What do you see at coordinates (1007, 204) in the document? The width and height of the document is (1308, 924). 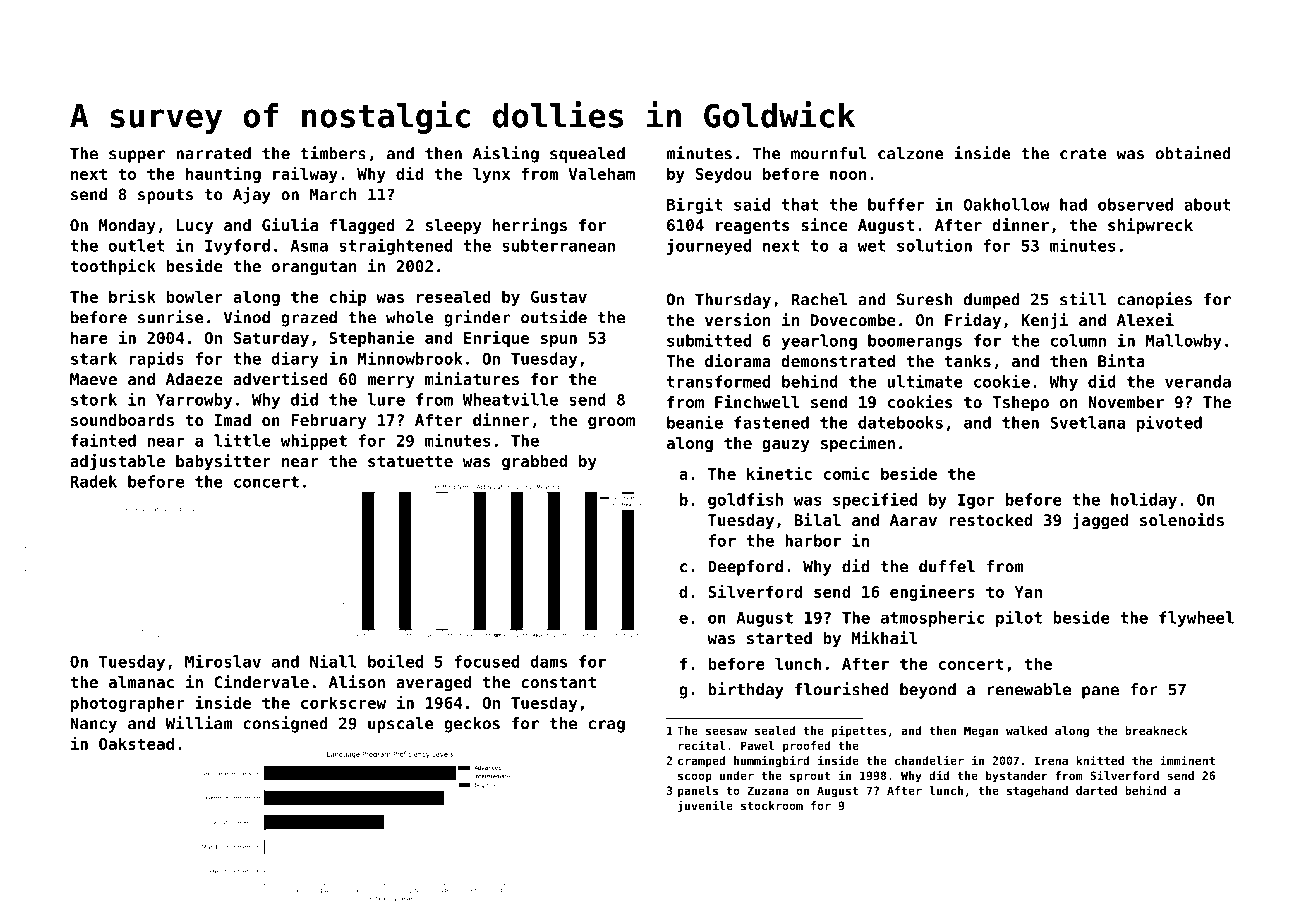 I see `Oakhollow` at bounding box center [1007, 204].
